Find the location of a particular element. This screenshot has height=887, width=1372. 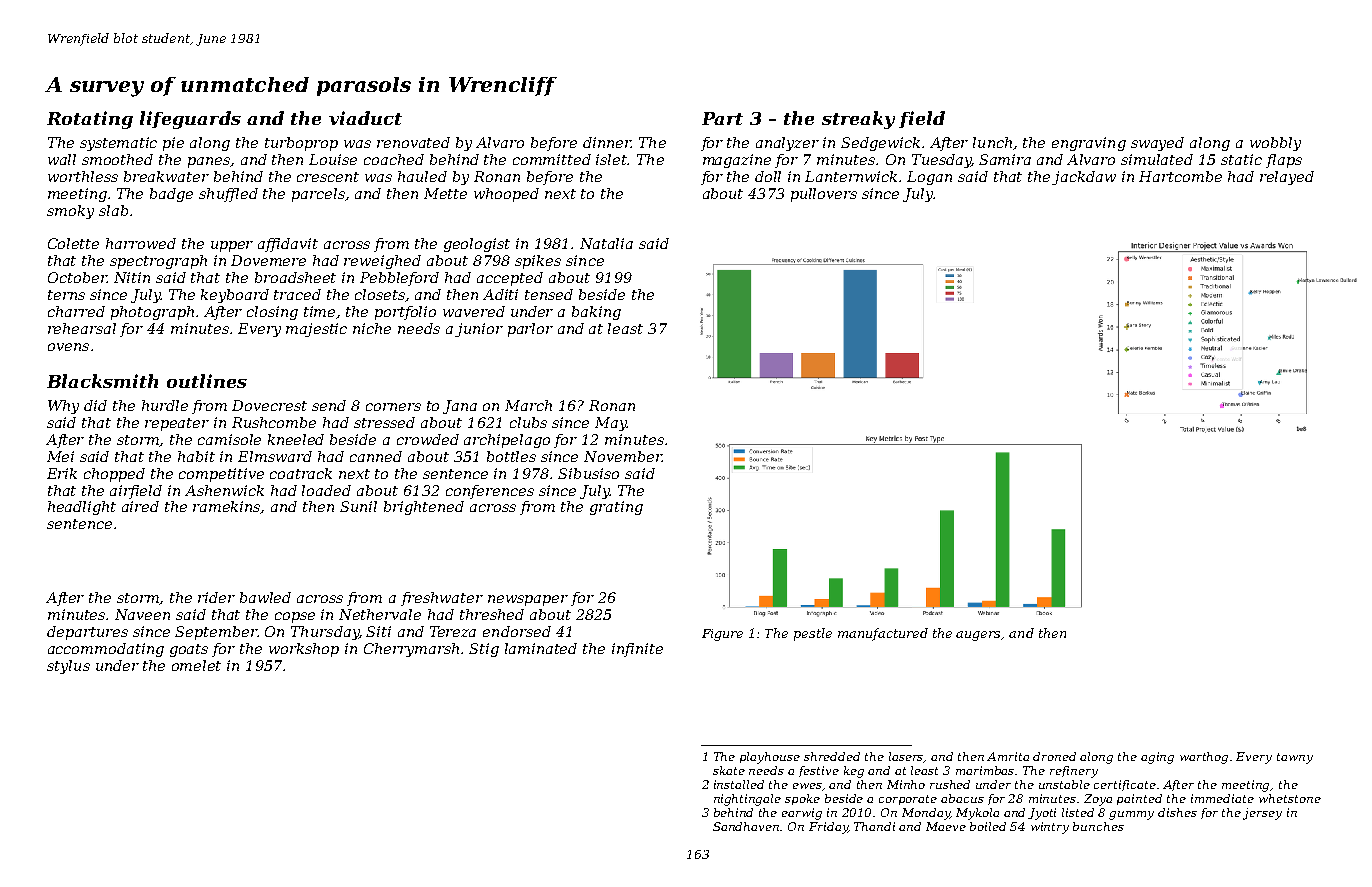

augers is located at coordinates (979, 636).
